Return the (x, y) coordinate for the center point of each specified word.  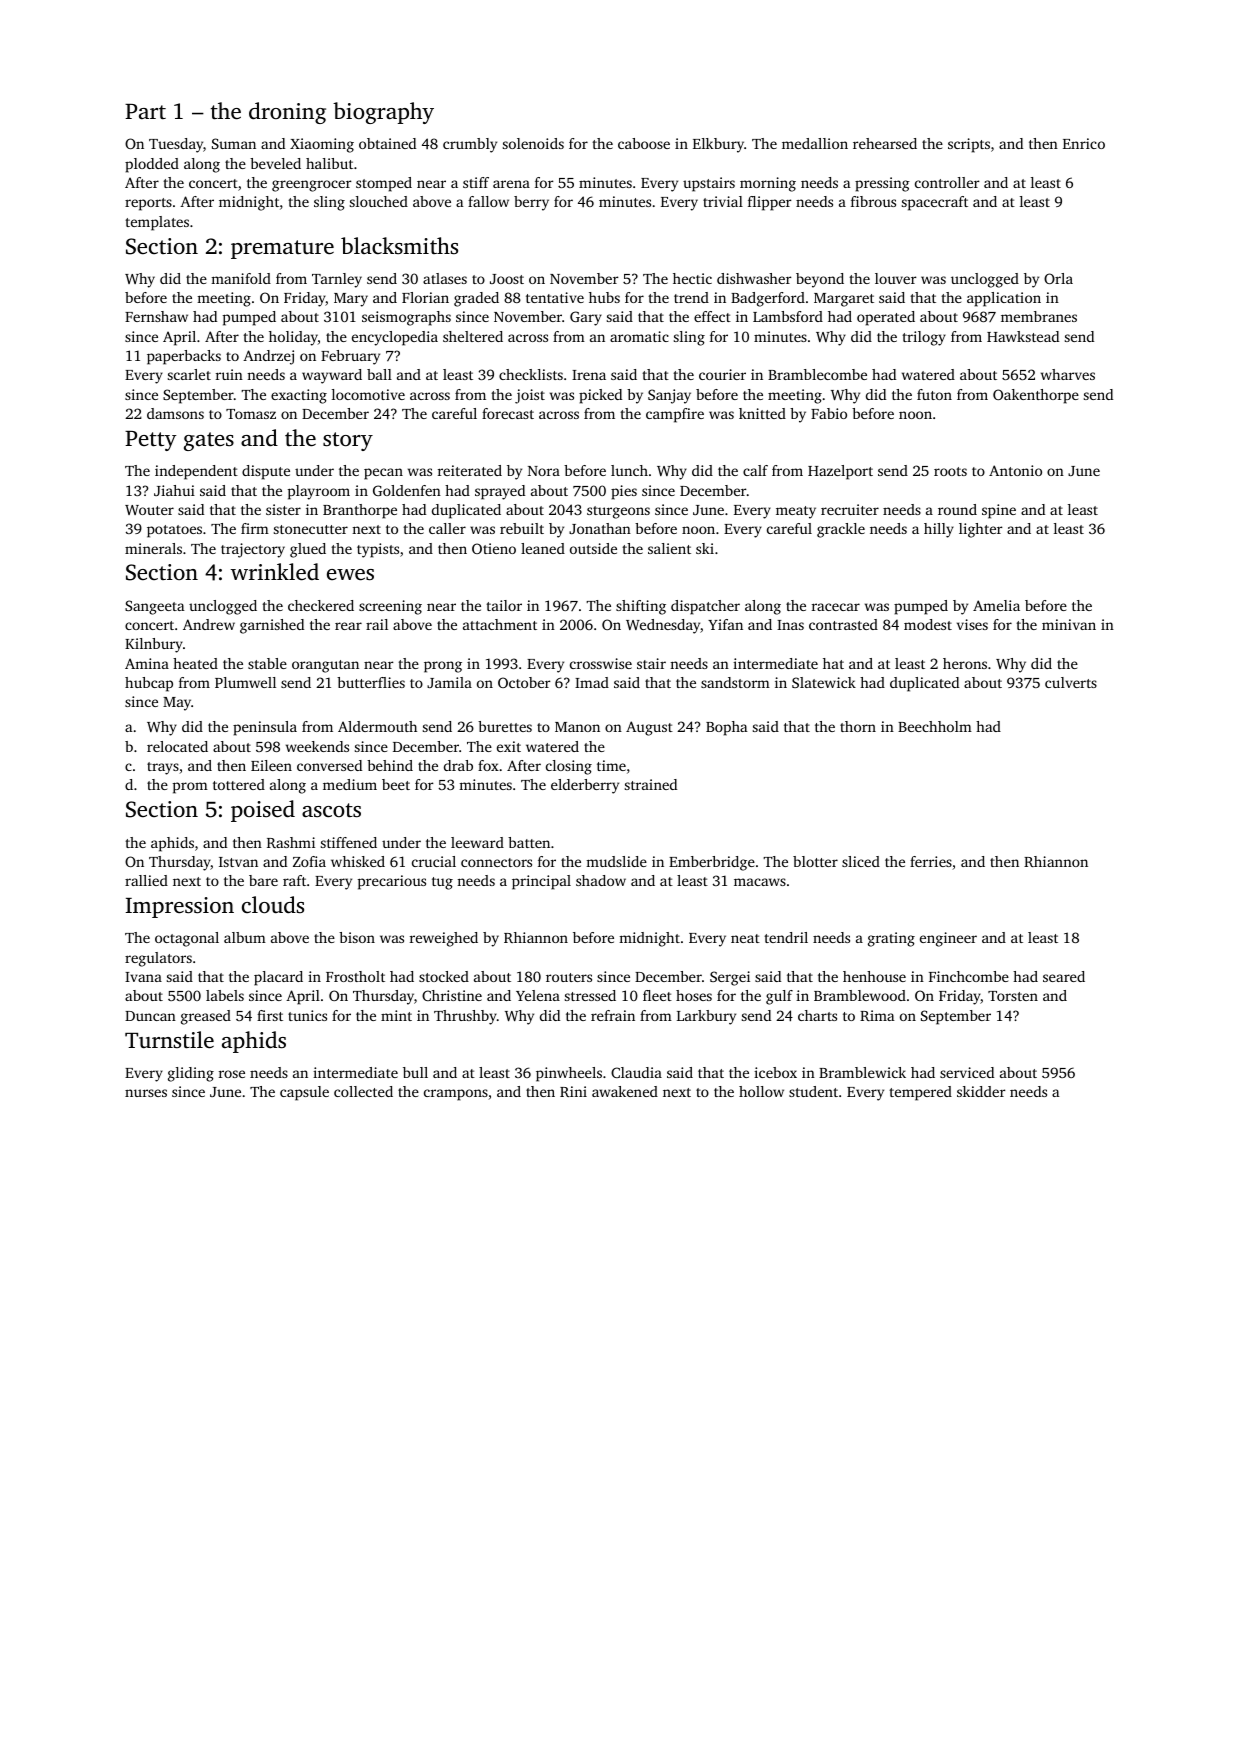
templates (157, 223)
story (348, 441)
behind (390, 765)
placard (278, 978)
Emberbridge (712, 863)
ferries (931, 861)
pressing (882, 184)
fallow (488, 201)
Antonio (1015, 470)
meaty (796, 512)
